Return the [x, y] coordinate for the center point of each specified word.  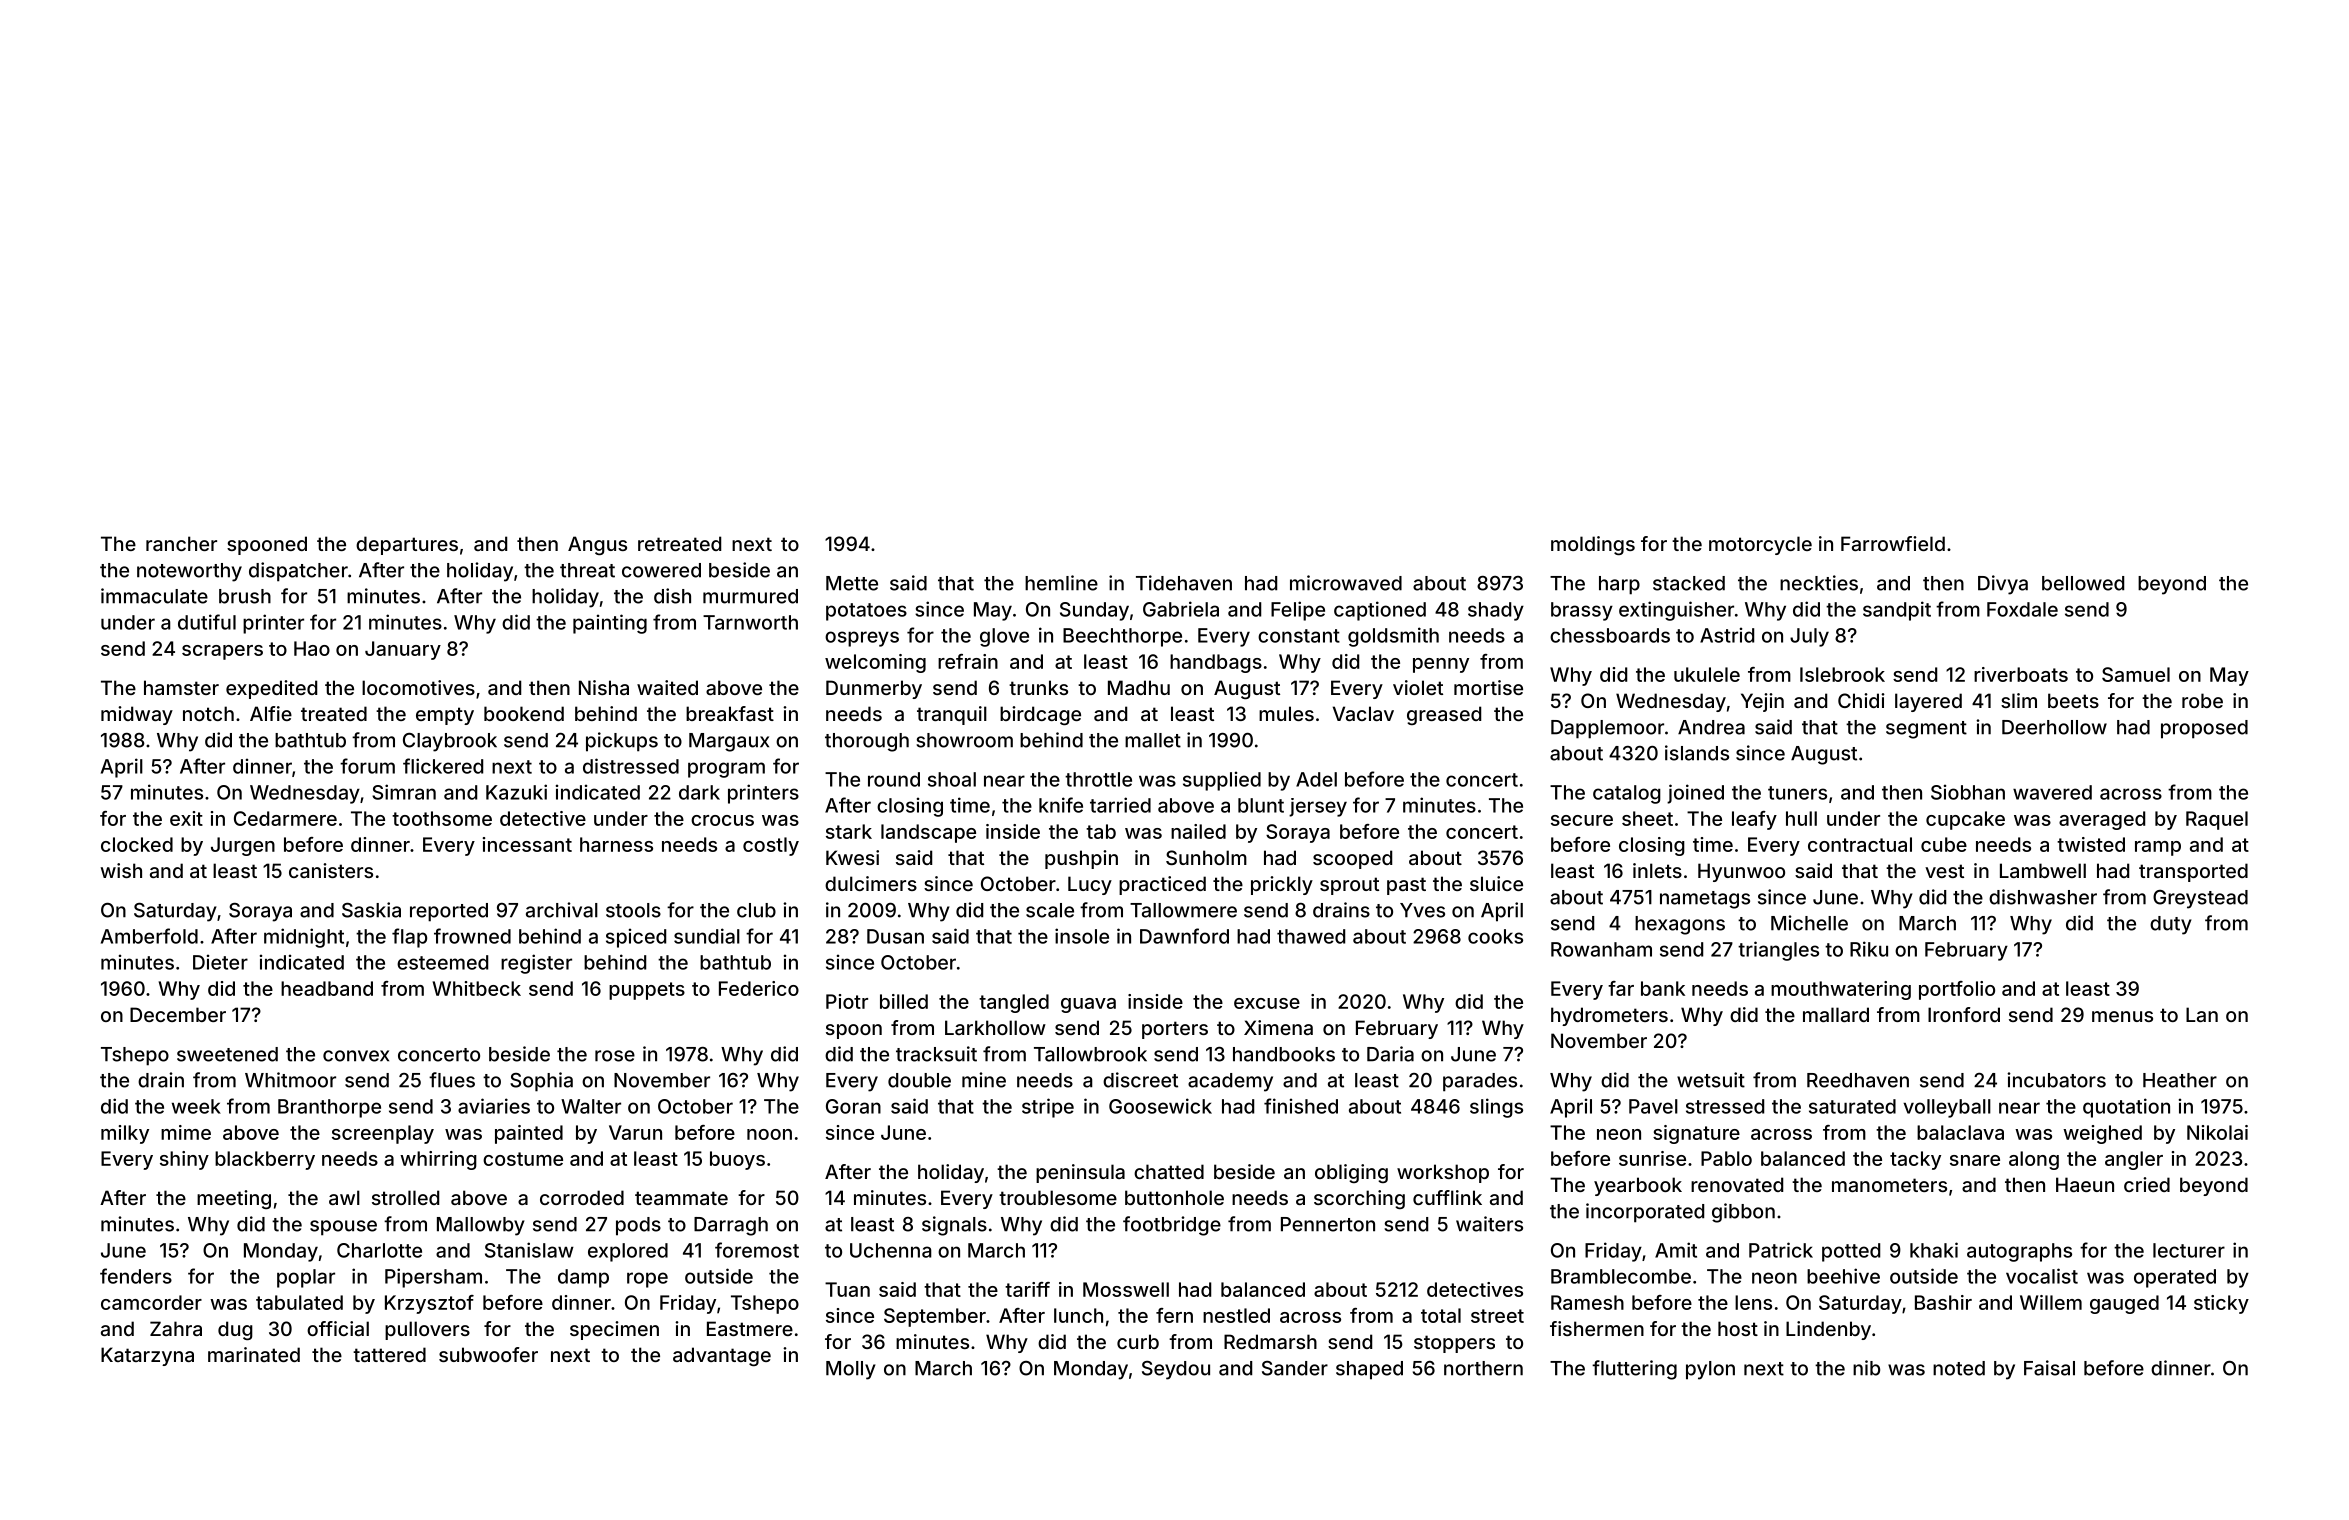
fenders [136, 1276]
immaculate [154, 596]
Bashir [1943, 1302]
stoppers [1454, 1344]
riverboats [2021, 674]
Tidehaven [1184, 583]
